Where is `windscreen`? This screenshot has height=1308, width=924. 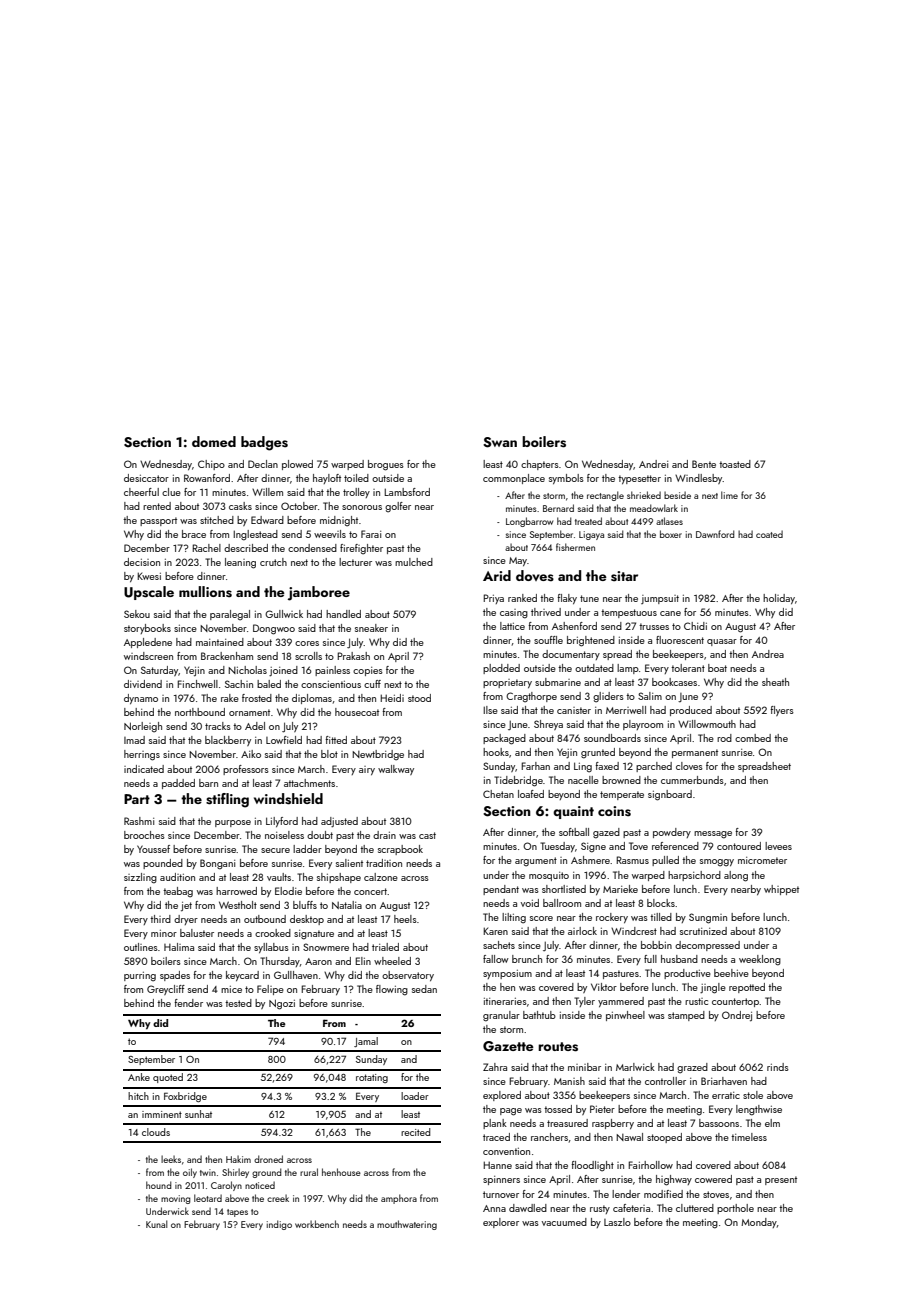
windscreen is located at coordinates (148, 656).
